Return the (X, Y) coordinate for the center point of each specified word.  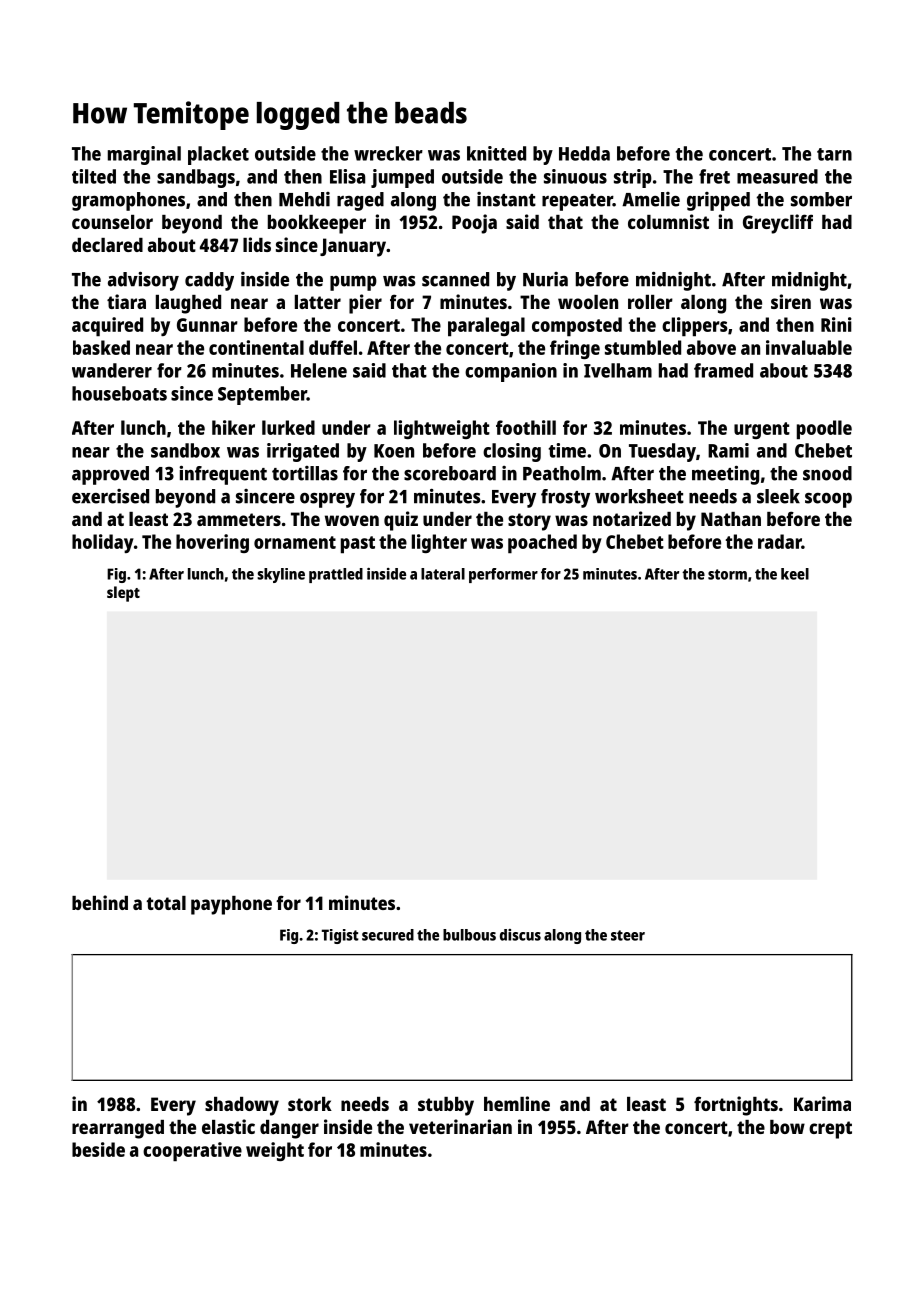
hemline (517, 1103)
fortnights (736, 1106)
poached (542, 544)
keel (795, 574)
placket (218, 155)
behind (100, 902)
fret (714, 176)
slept (123, 594)
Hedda (584, 153)
